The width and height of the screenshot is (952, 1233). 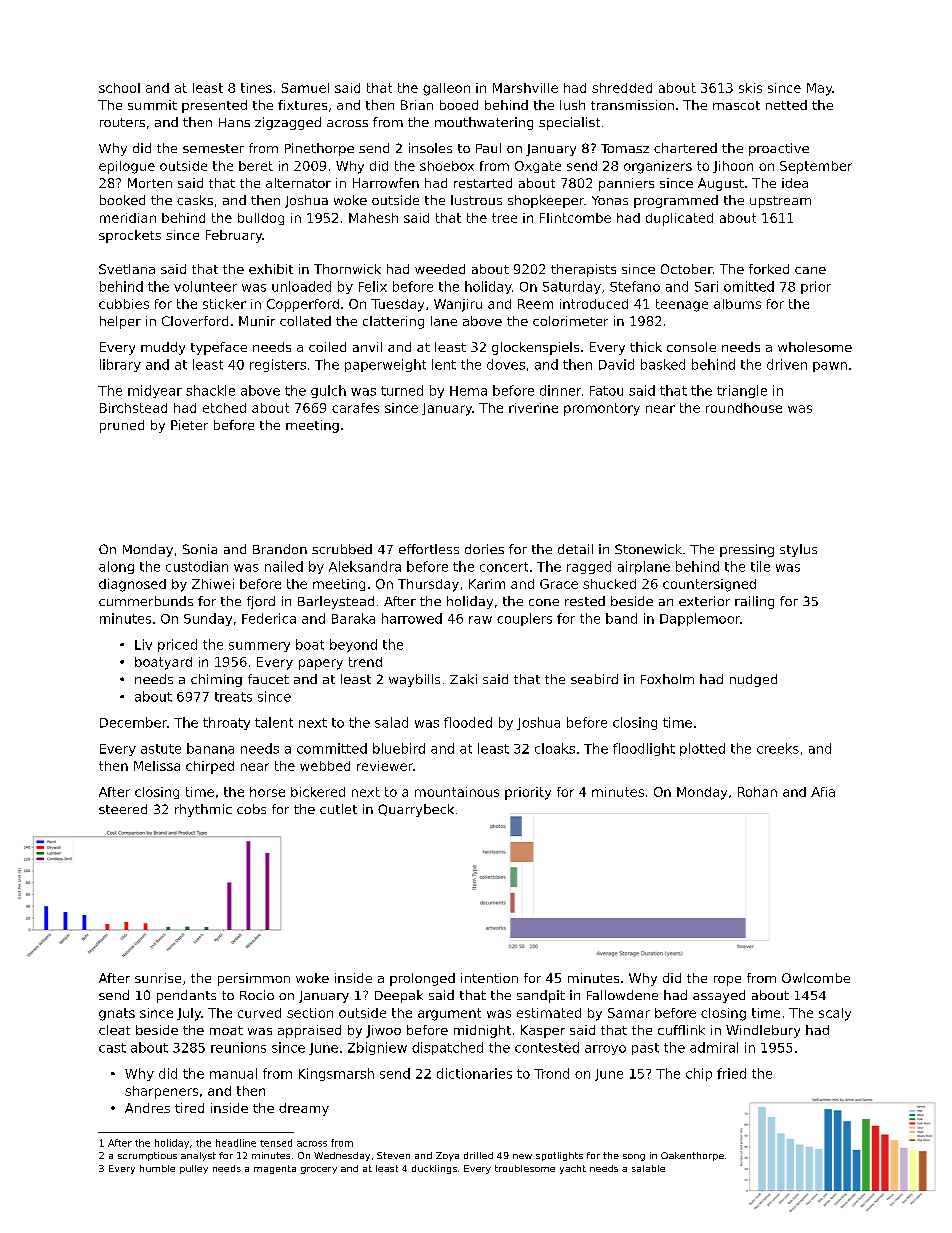 What do you see at coordinates (226, 1030) in the screenshot?
I see `moat` at bounding box center [226, 1030].
